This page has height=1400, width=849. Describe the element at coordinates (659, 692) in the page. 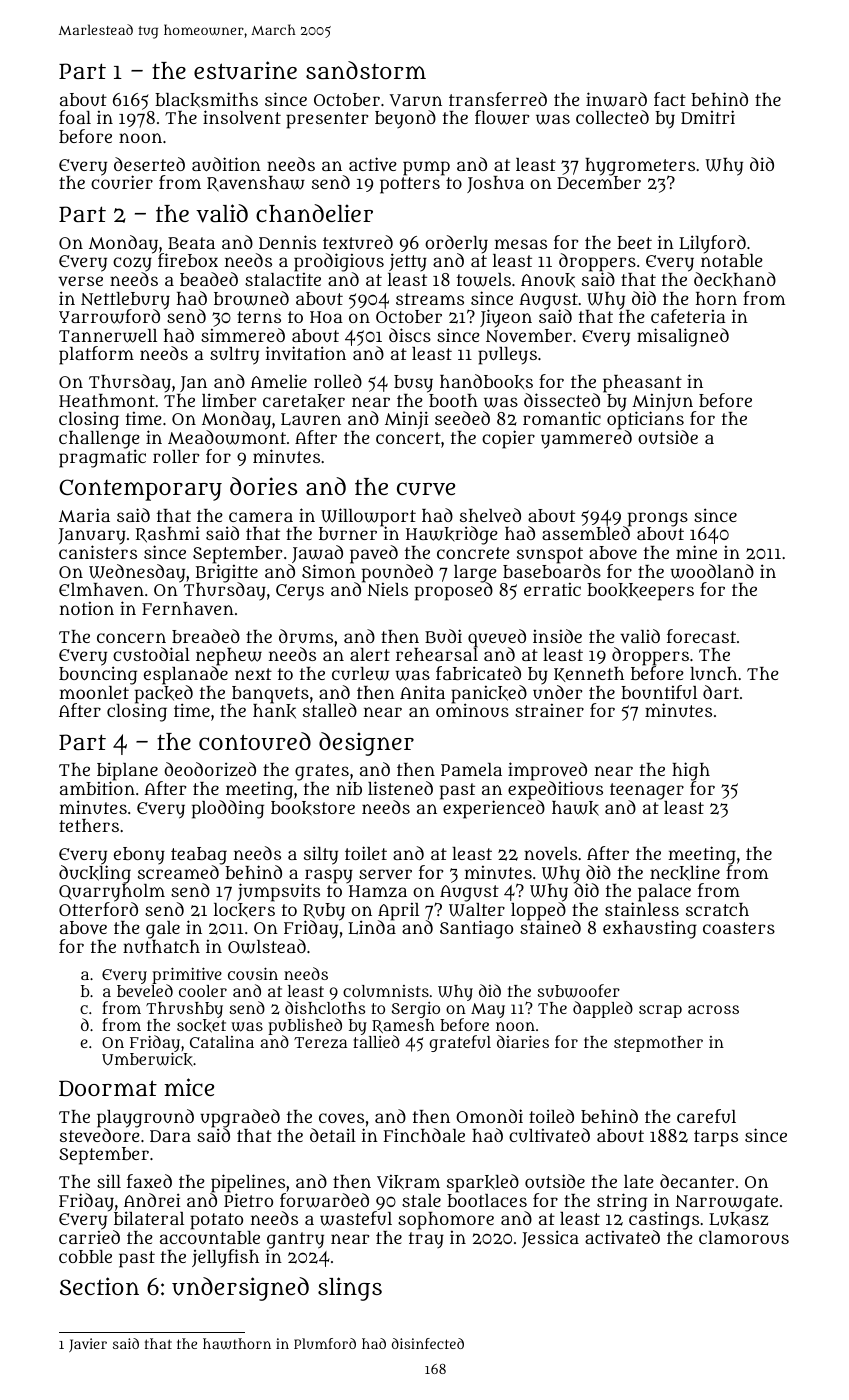

I see `bountiful` at that location.
